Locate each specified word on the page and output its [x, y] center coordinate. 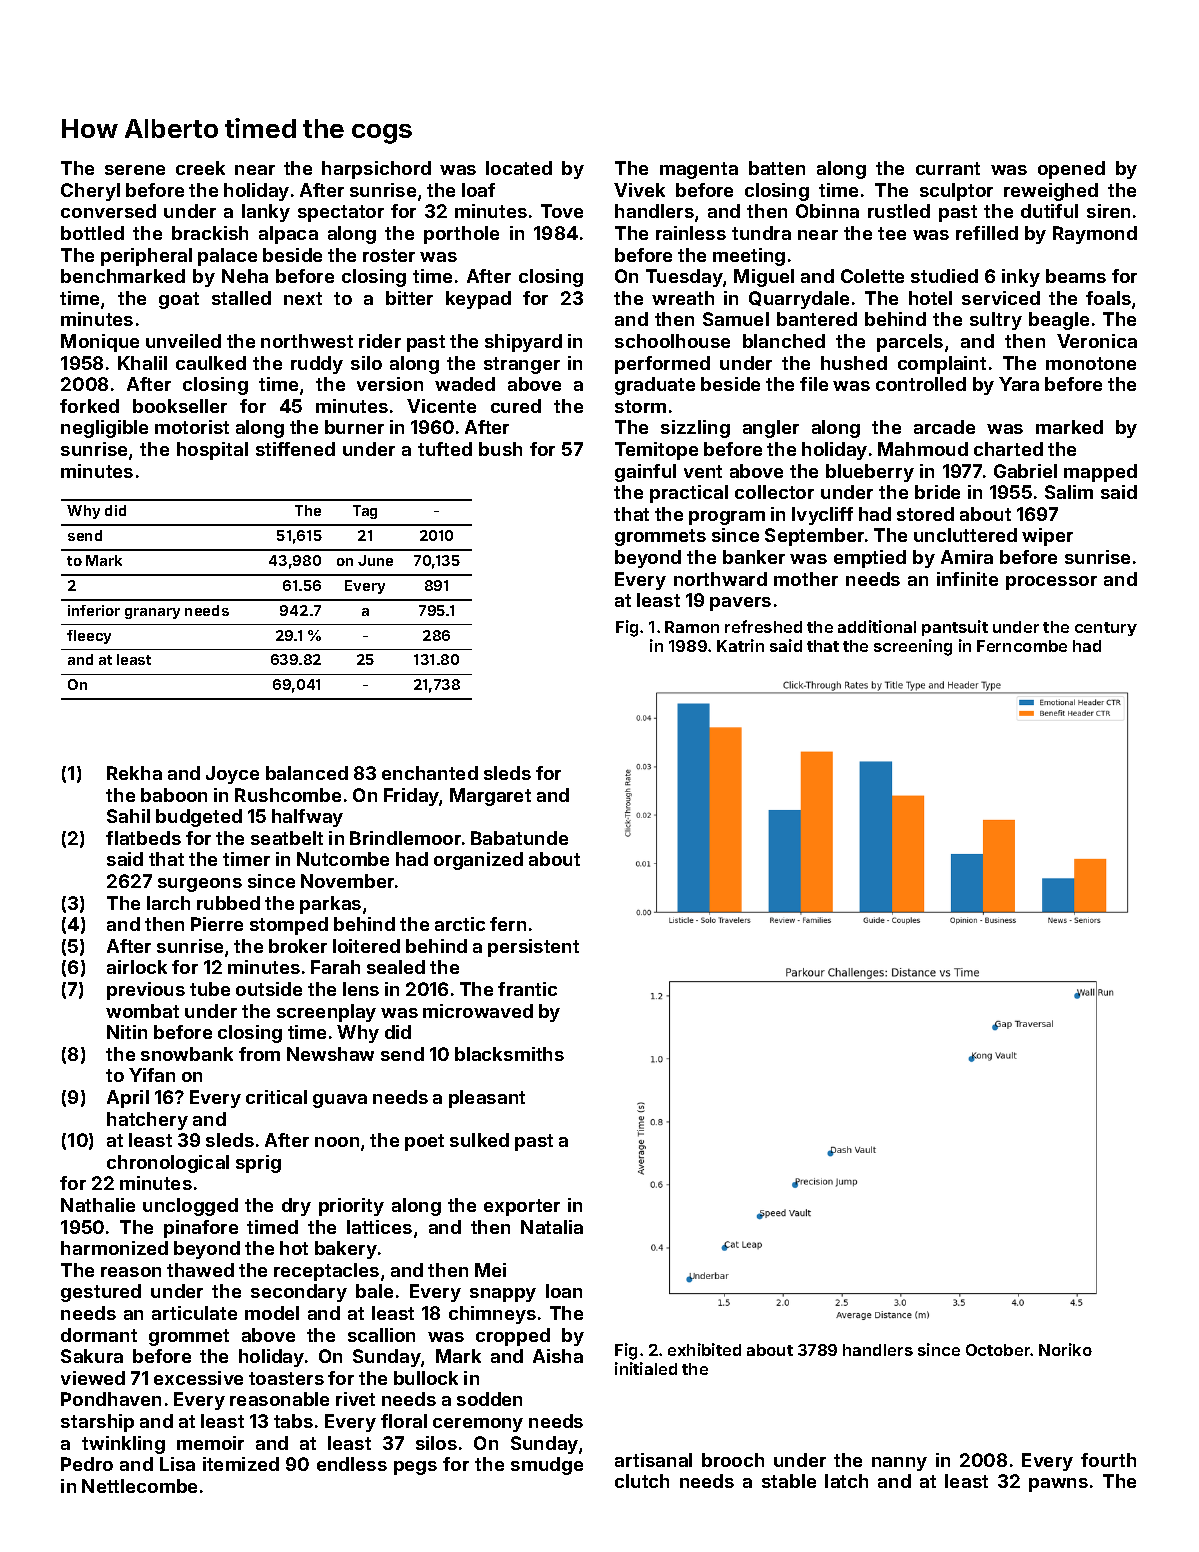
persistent [533, 948]
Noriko [1065, 1349]
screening [913, 647]
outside [269, 989]
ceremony [478, 1425]
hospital [212, 451]
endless [352, 1464]
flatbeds [143, 838]
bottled [92, 233]
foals [1108, 298]
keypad [478, 300]
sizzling [695, 429]
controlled [921, 384]
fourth [1108, 1460]
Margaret [490, 797]
